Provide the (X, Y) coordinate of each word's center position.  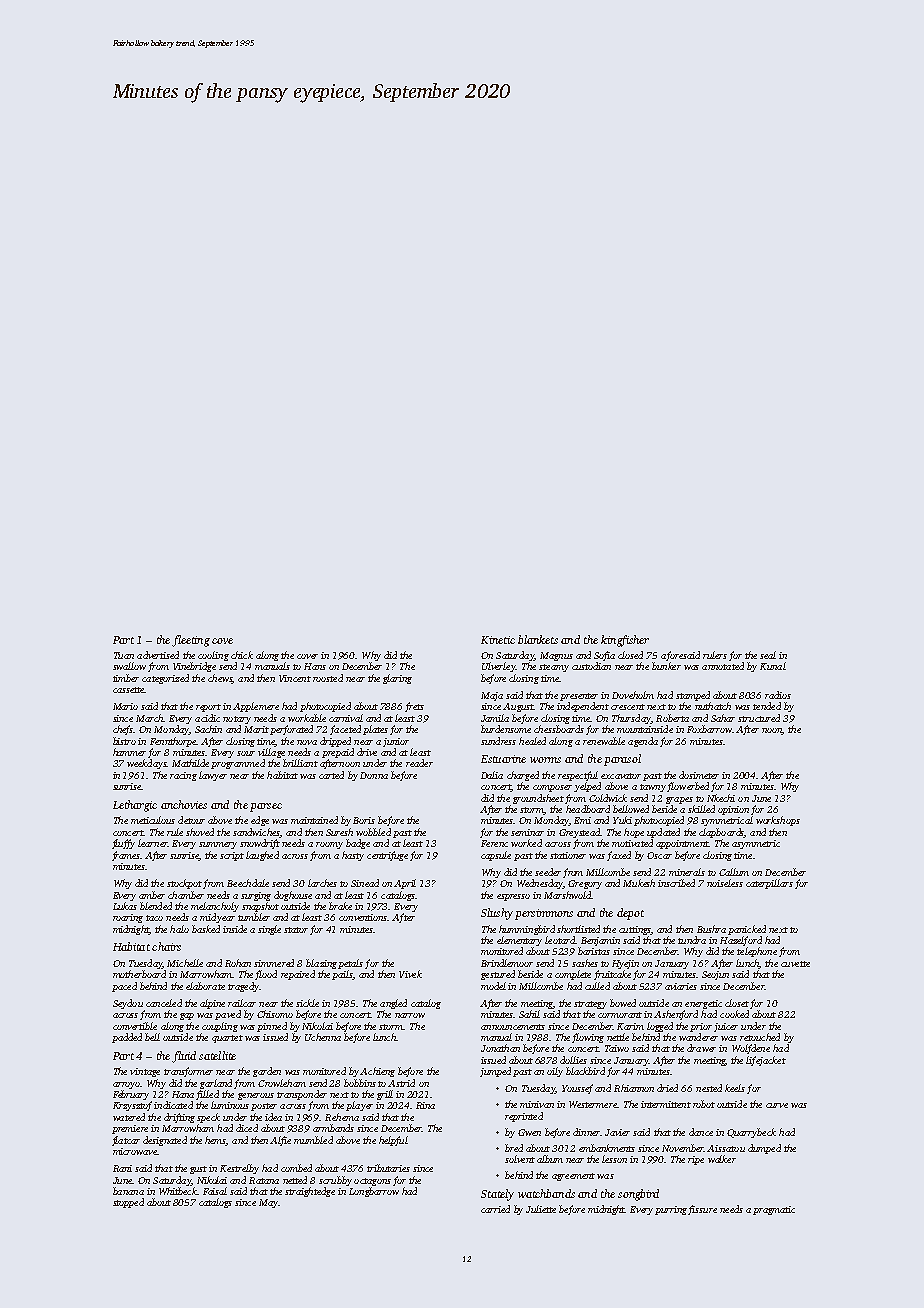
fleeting (191, 641)
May (268, 1203)
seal (768, 655)
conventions (363, 917)
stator (296, 930)
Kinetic (498, 640)
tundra (692, 940)
